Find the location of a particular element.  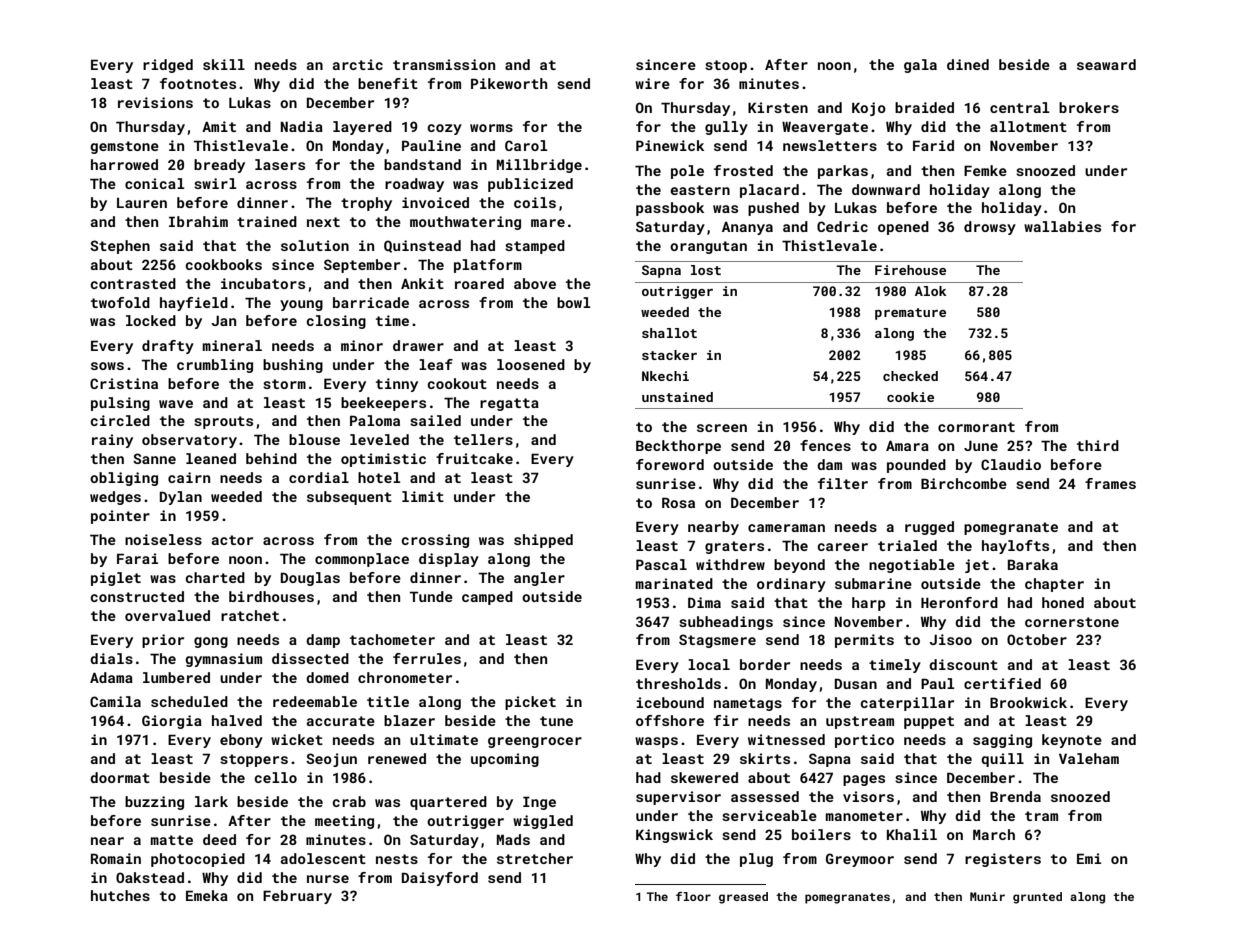

mare is located at coordinates (548, 223).
